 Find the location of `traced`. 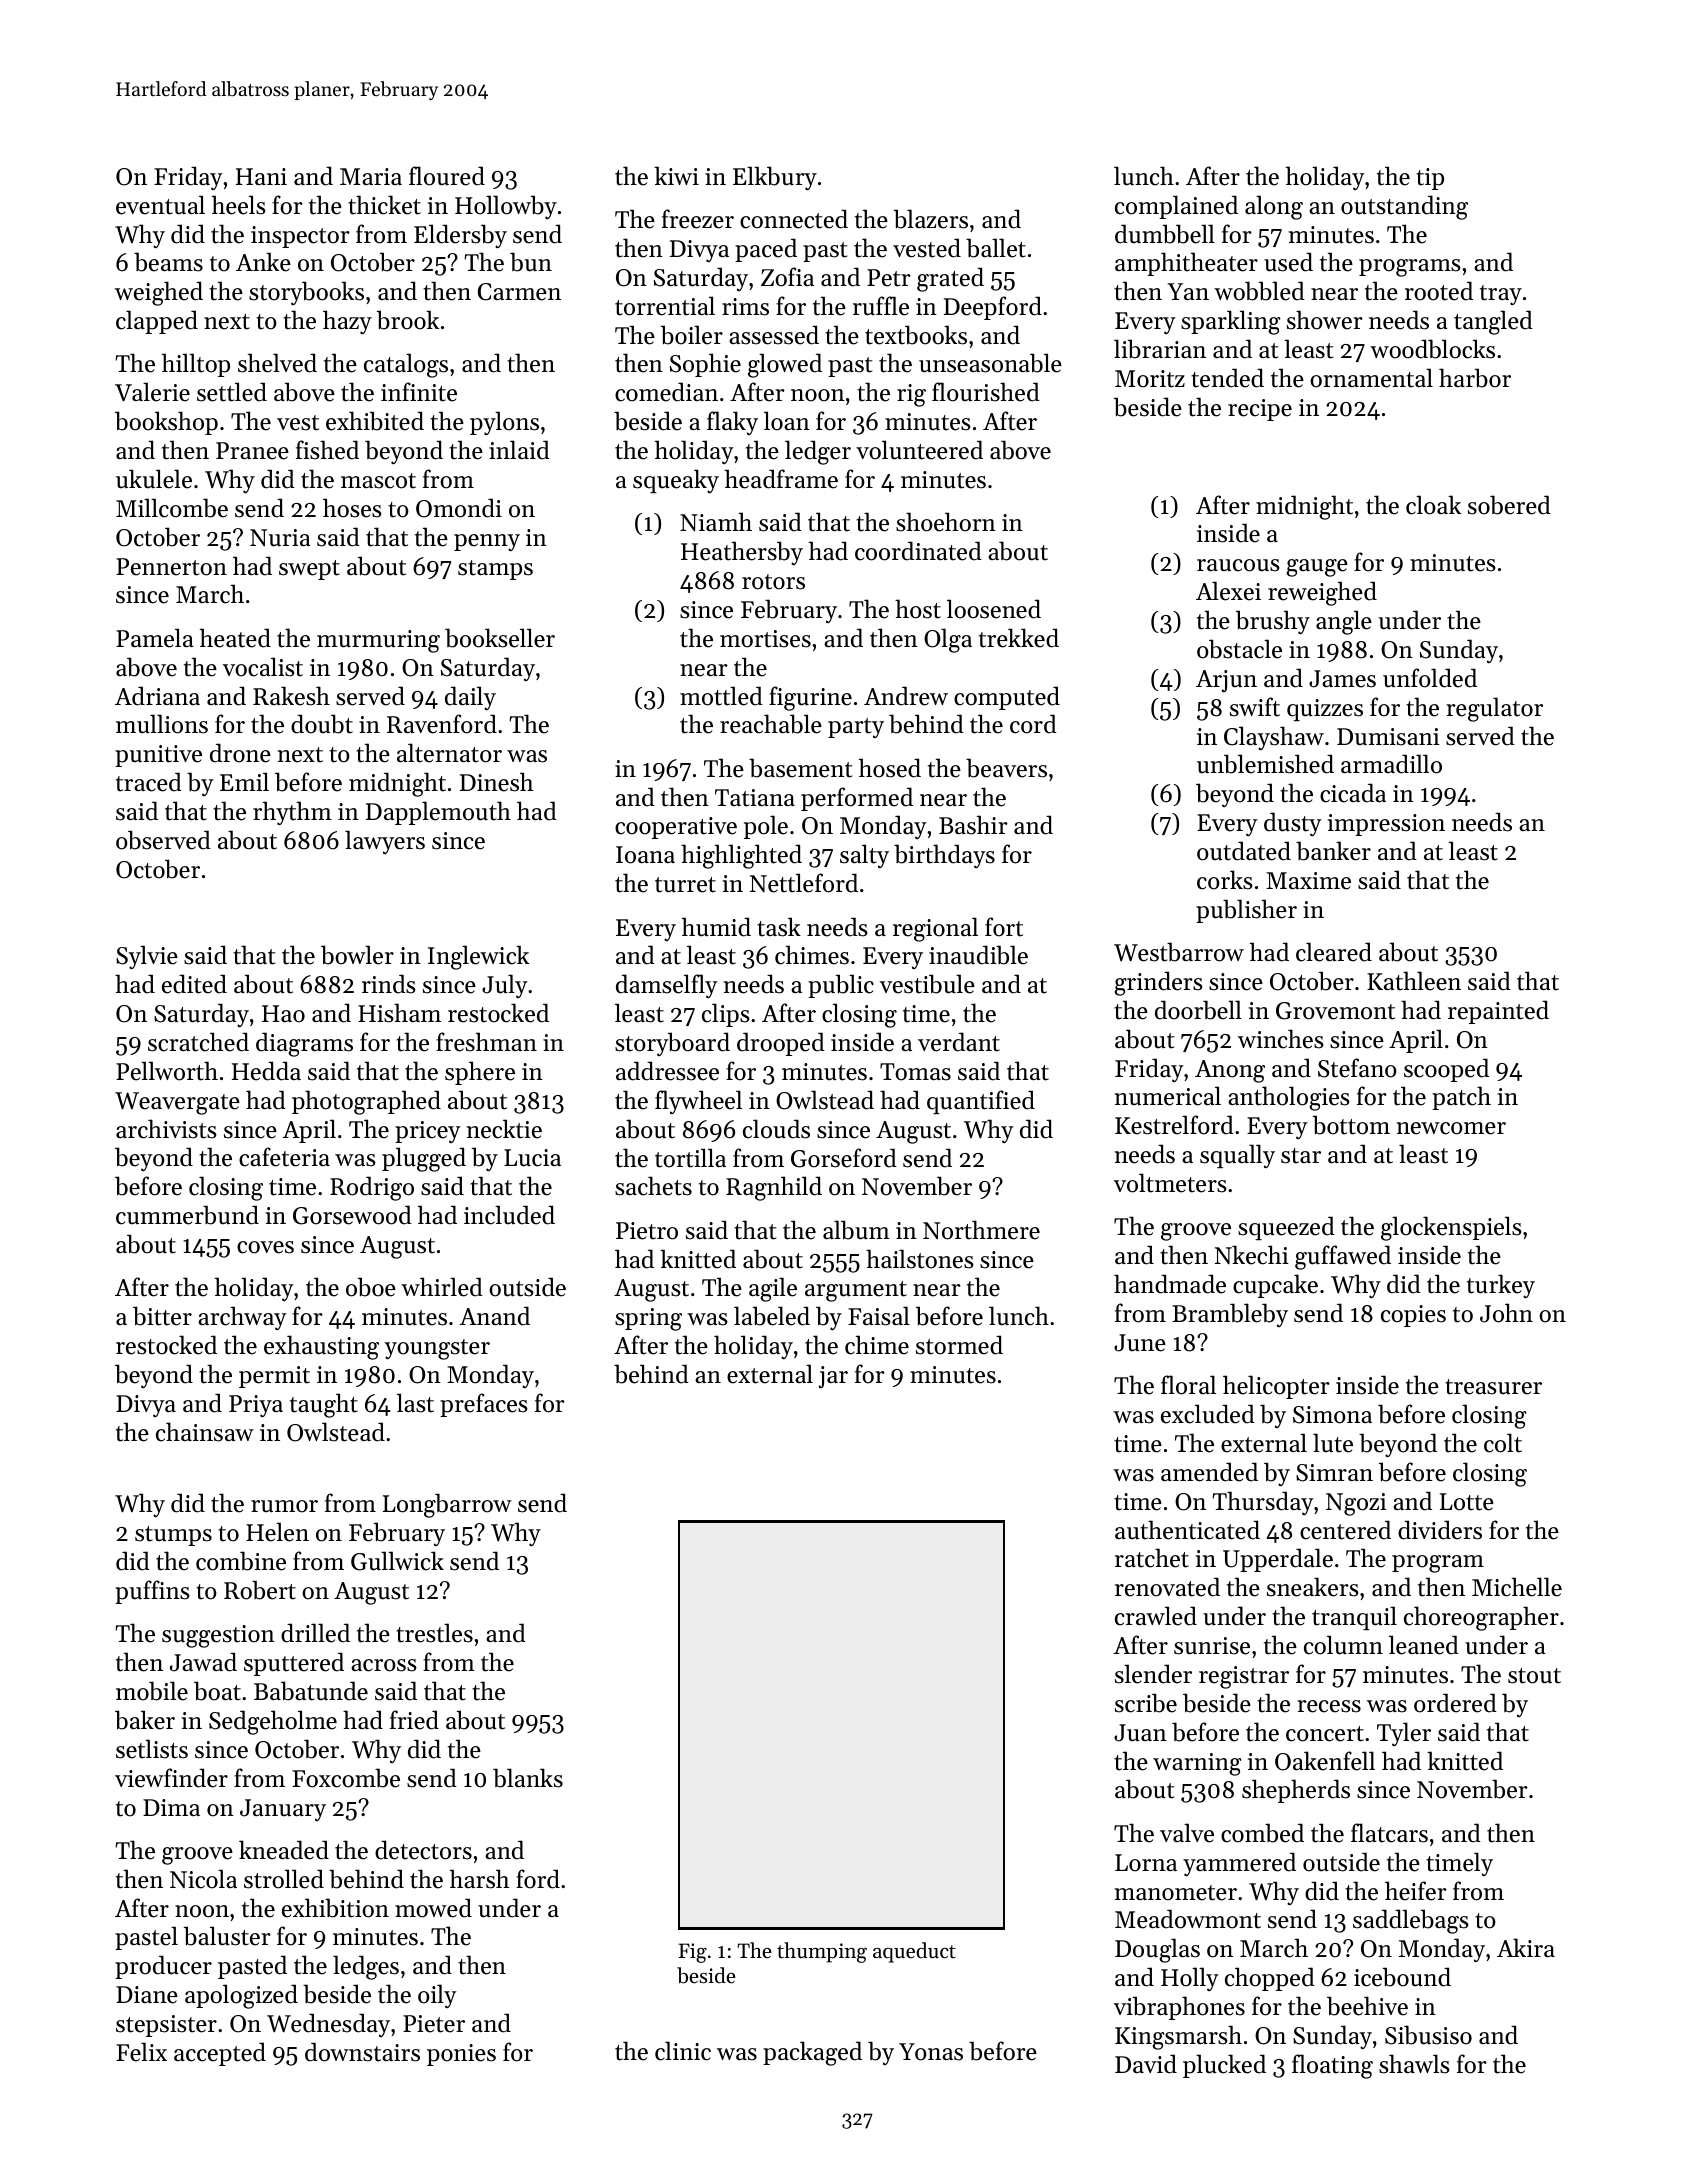

traced is located at coordinates (149, 782).
